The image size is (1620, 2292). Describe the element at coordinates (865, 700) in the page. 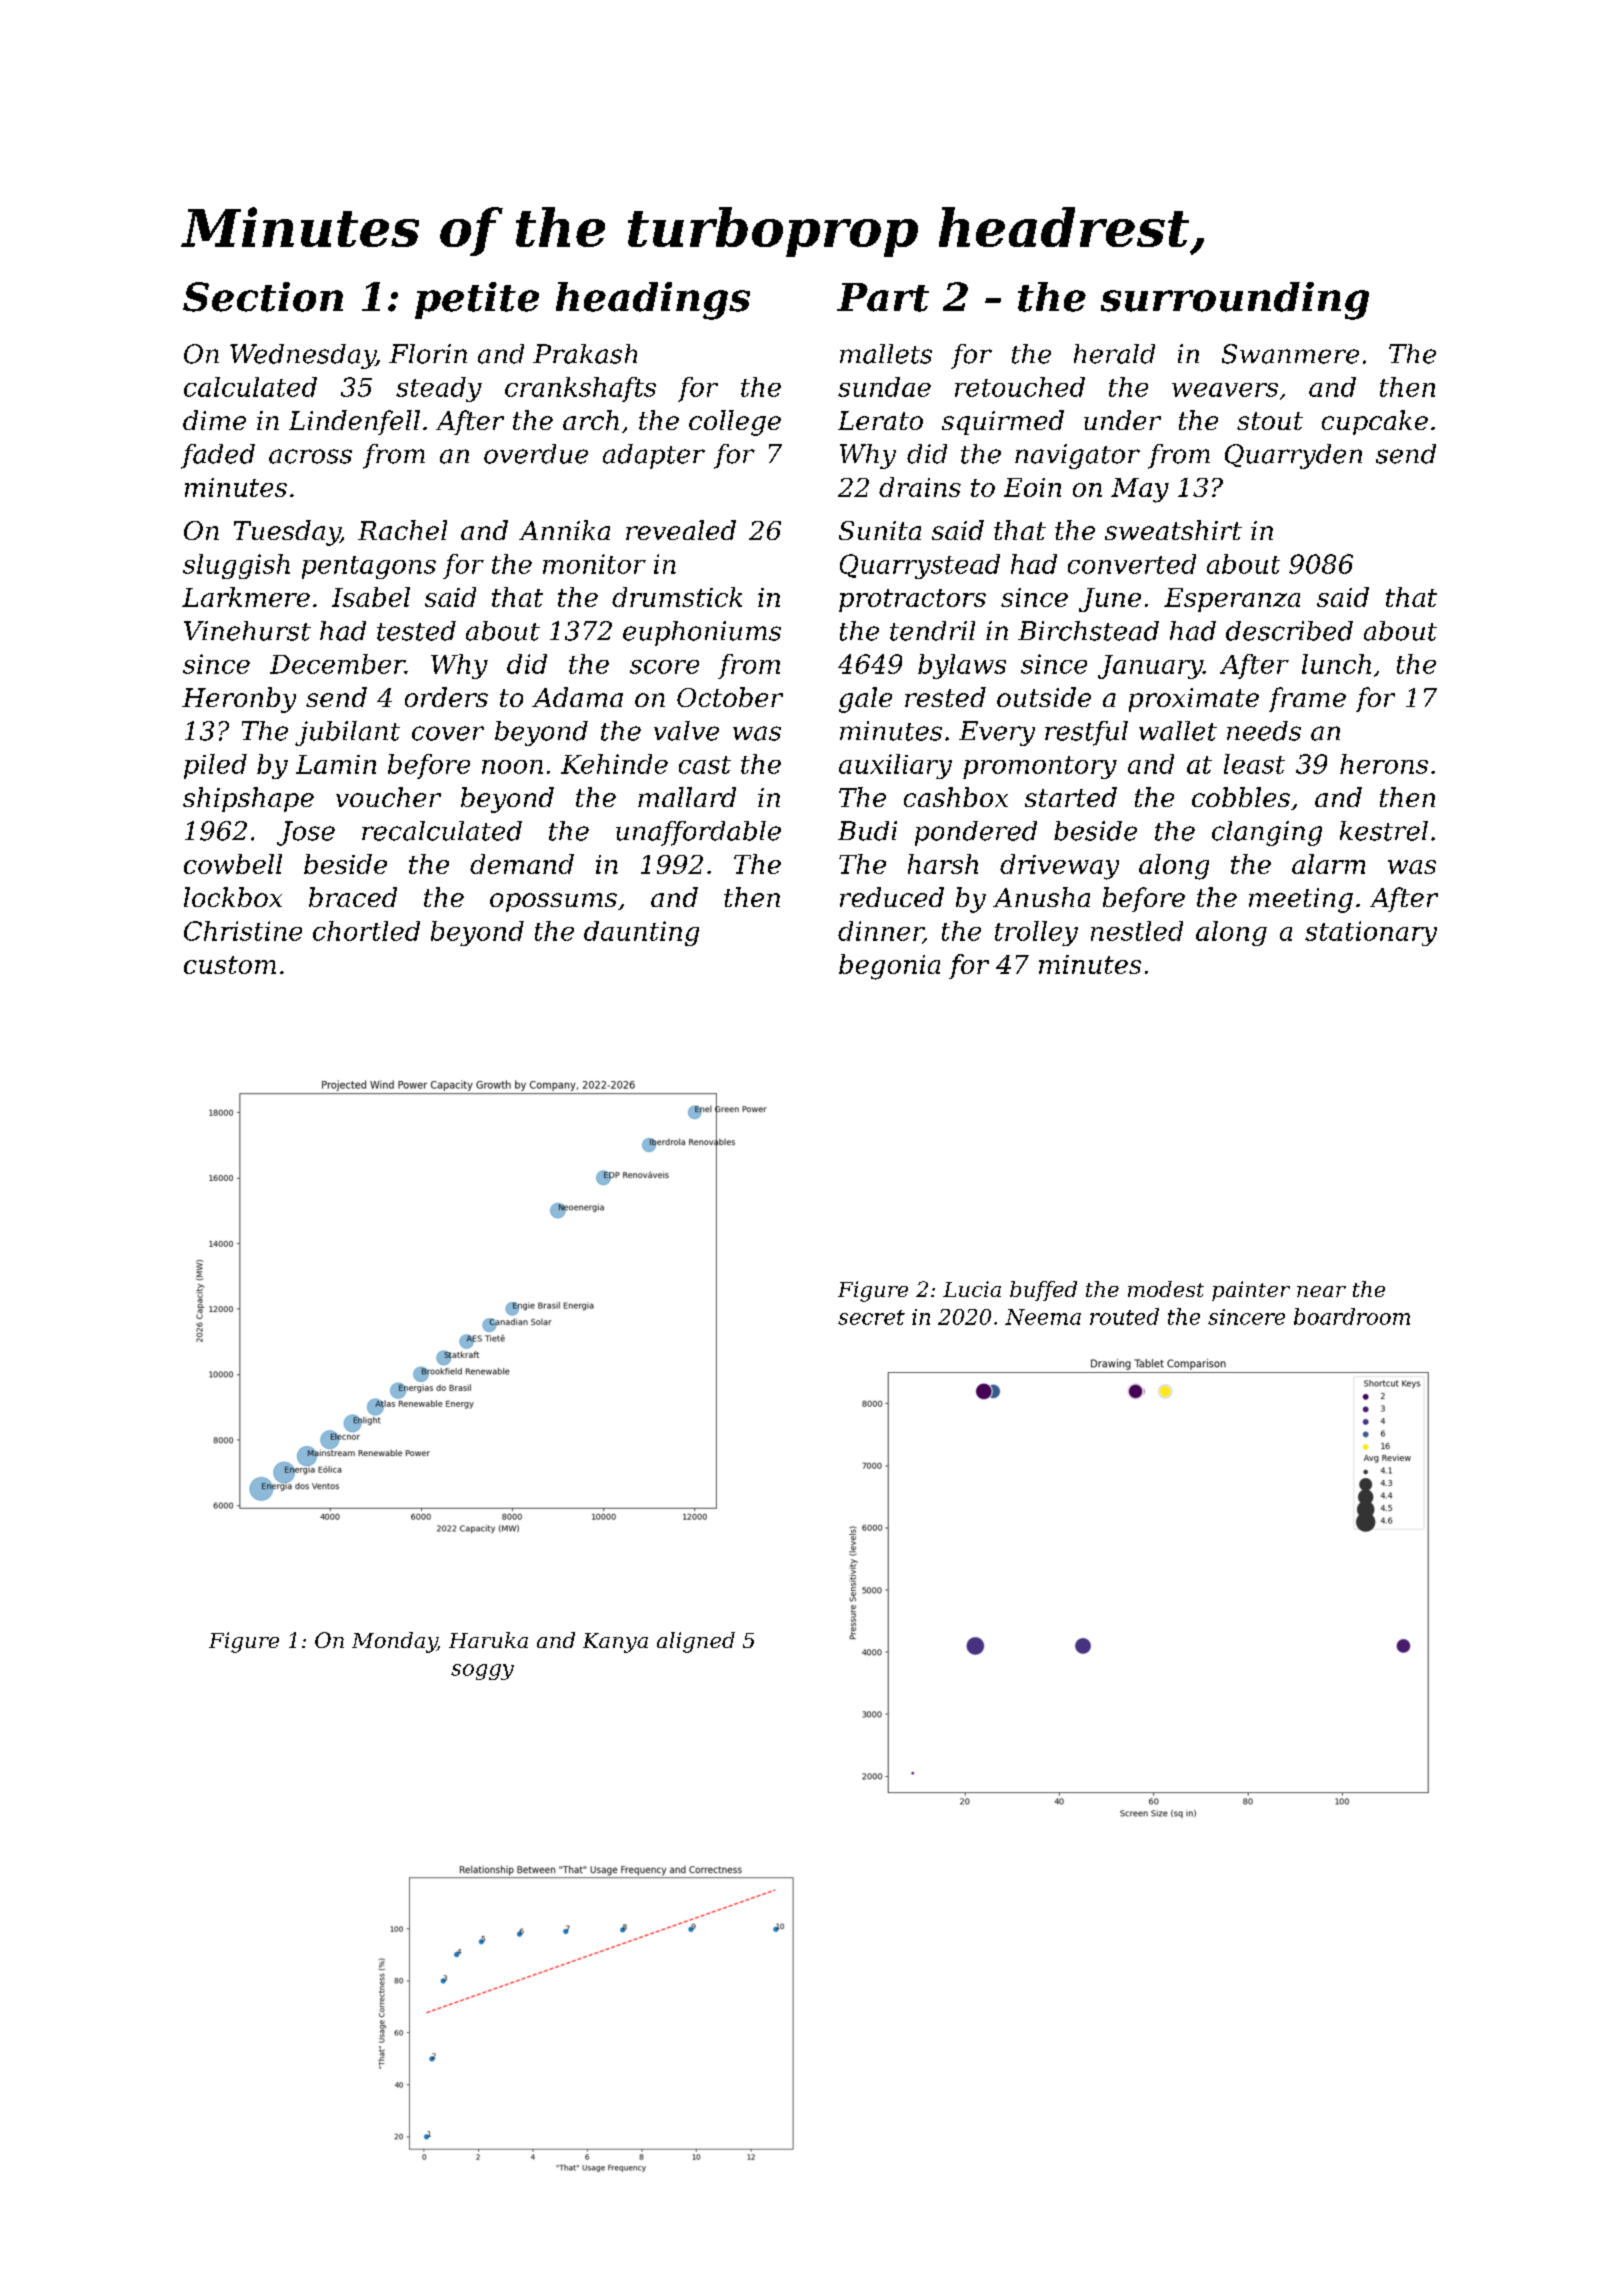

I see `gale` at that location.
